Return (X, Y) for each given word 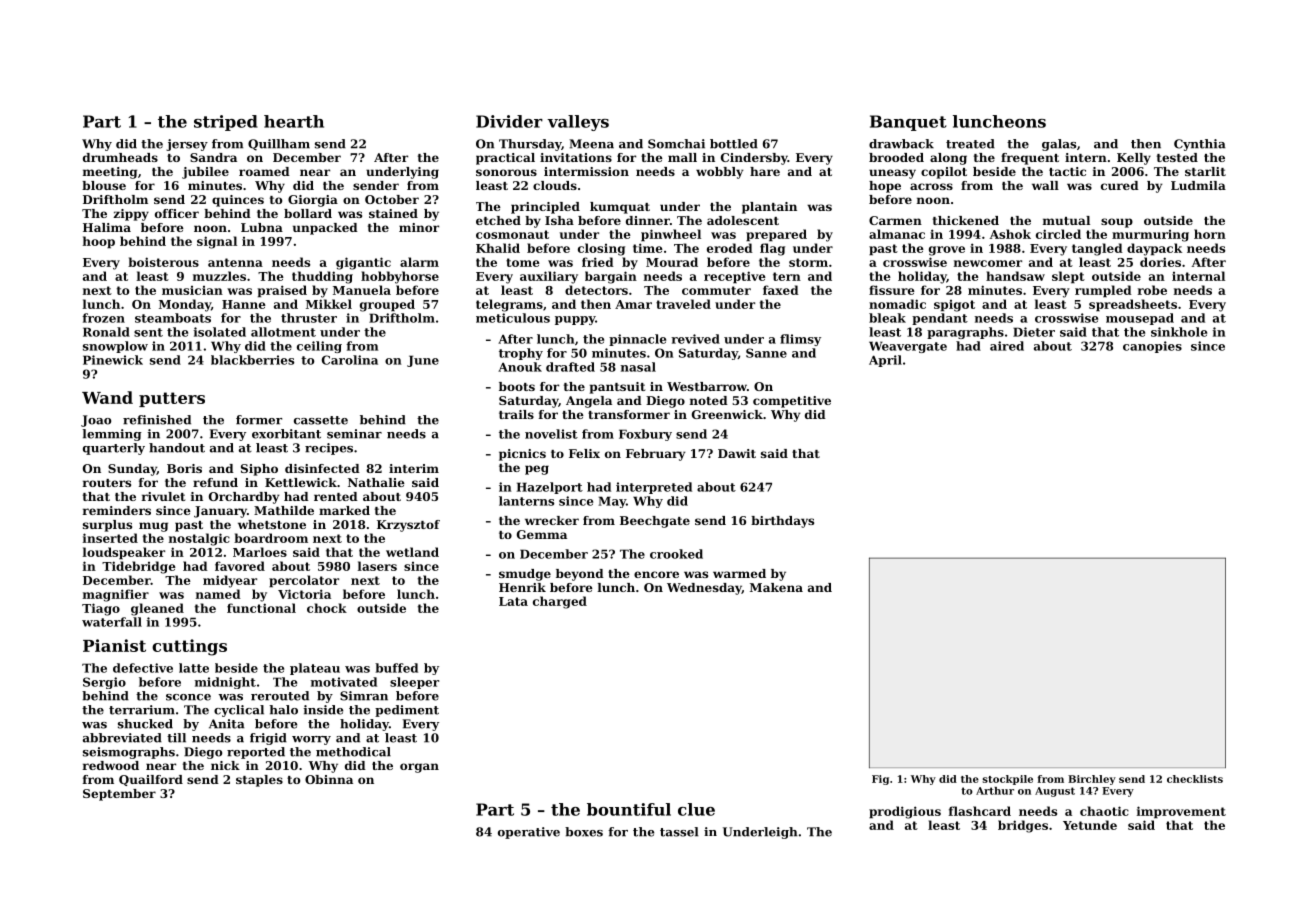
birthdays (782, 522)
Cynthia (1199, 145)
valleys (578, 123)
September (119, 795)
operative (529, 833)
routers (107, 483)
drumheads (120, 157)
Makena (776, 587)
